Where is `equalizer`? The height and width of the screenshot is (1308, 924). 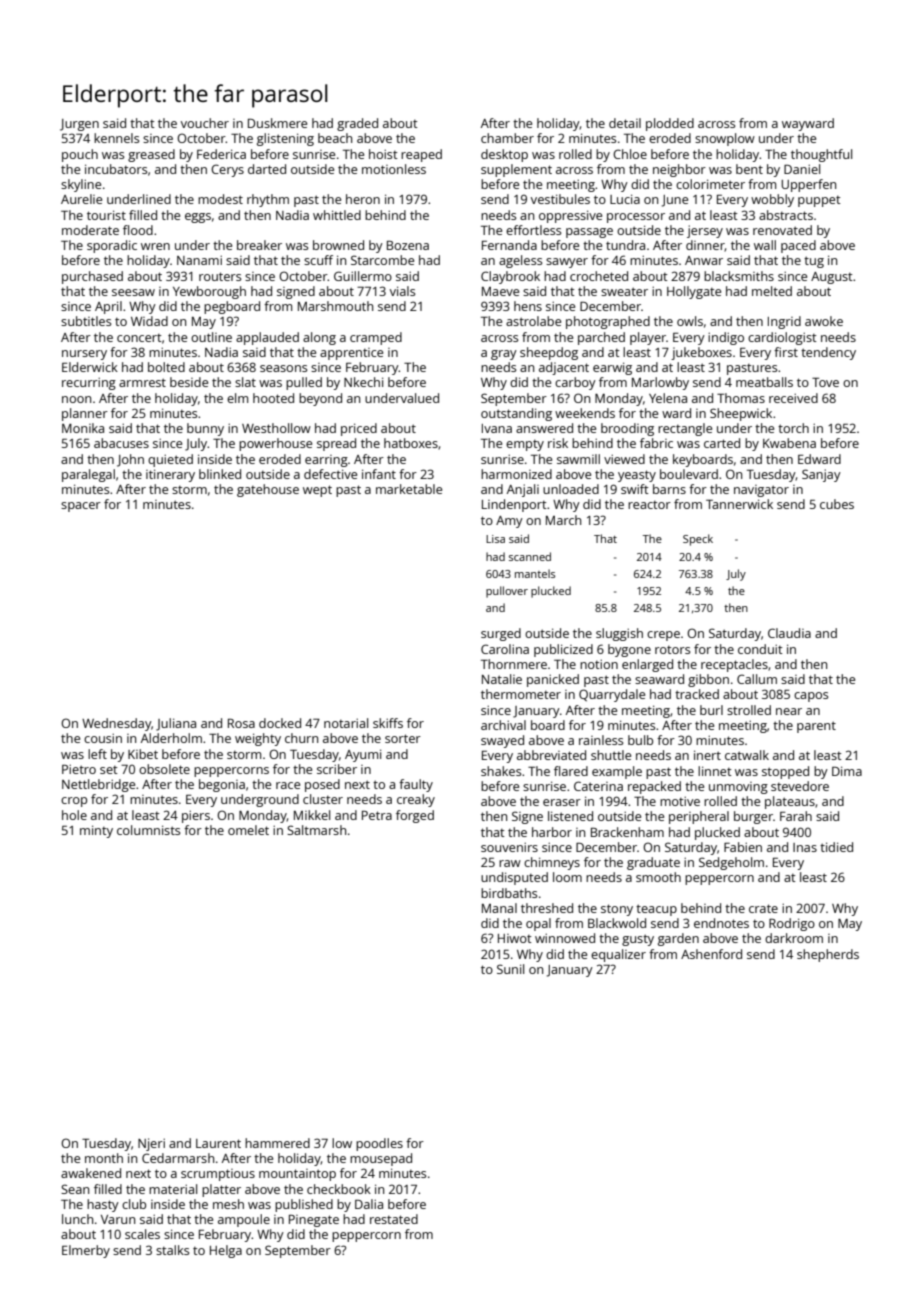 equalizer is located at coordinates (618, 955).
